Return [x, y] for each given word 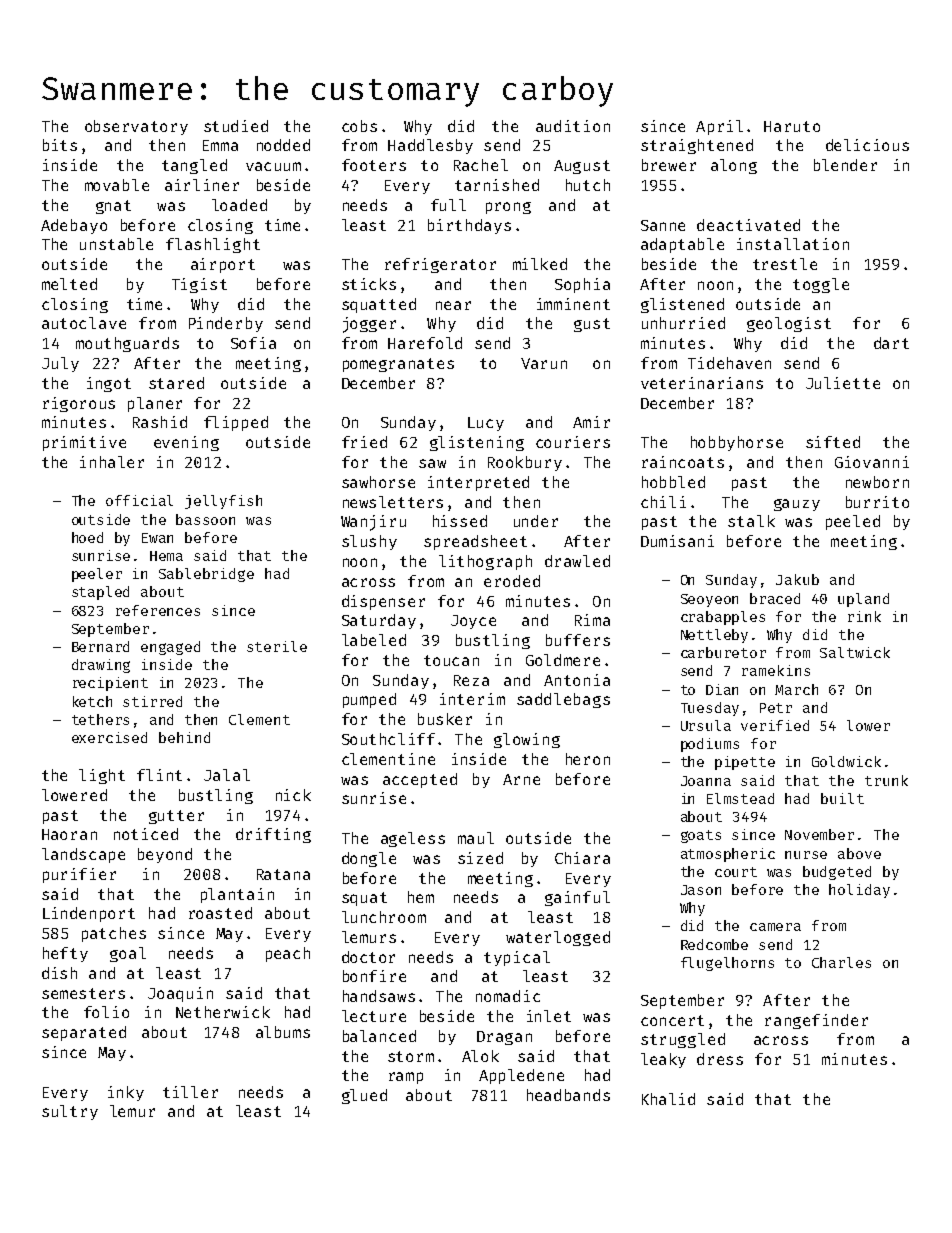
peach [288, 954]
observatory [136, 127]
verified [775, 725]
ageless [413, 839]
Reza [471, 680]
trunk [886, 780]
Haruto [792, 126]
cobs [359, 126]
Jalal [227, 775]
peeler [97, 575]
